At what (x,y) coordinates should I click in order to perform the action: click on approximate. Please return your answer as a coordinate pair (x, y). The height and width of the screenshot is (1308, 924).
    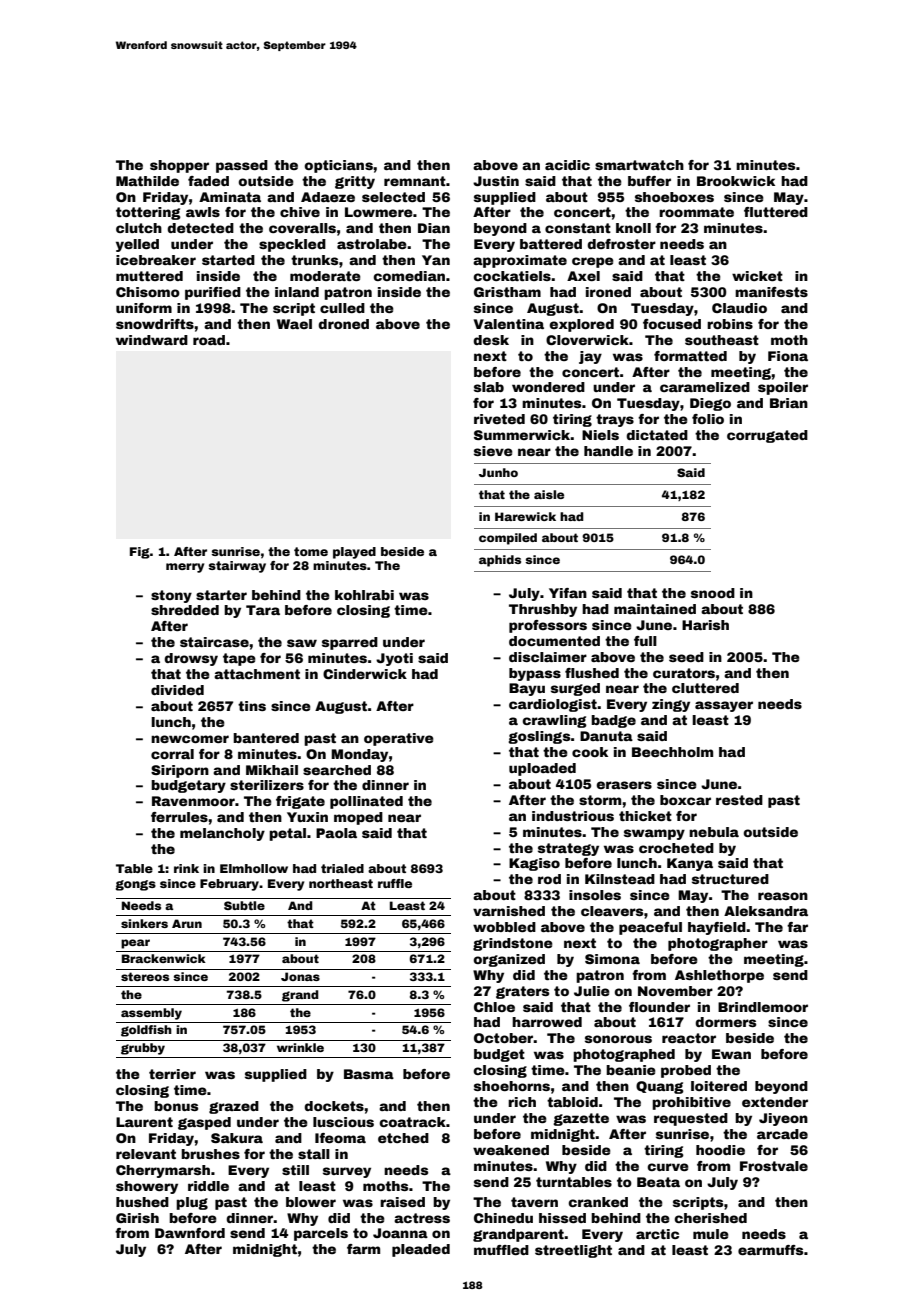
    Looking at the image, I should click on (520, 261).
